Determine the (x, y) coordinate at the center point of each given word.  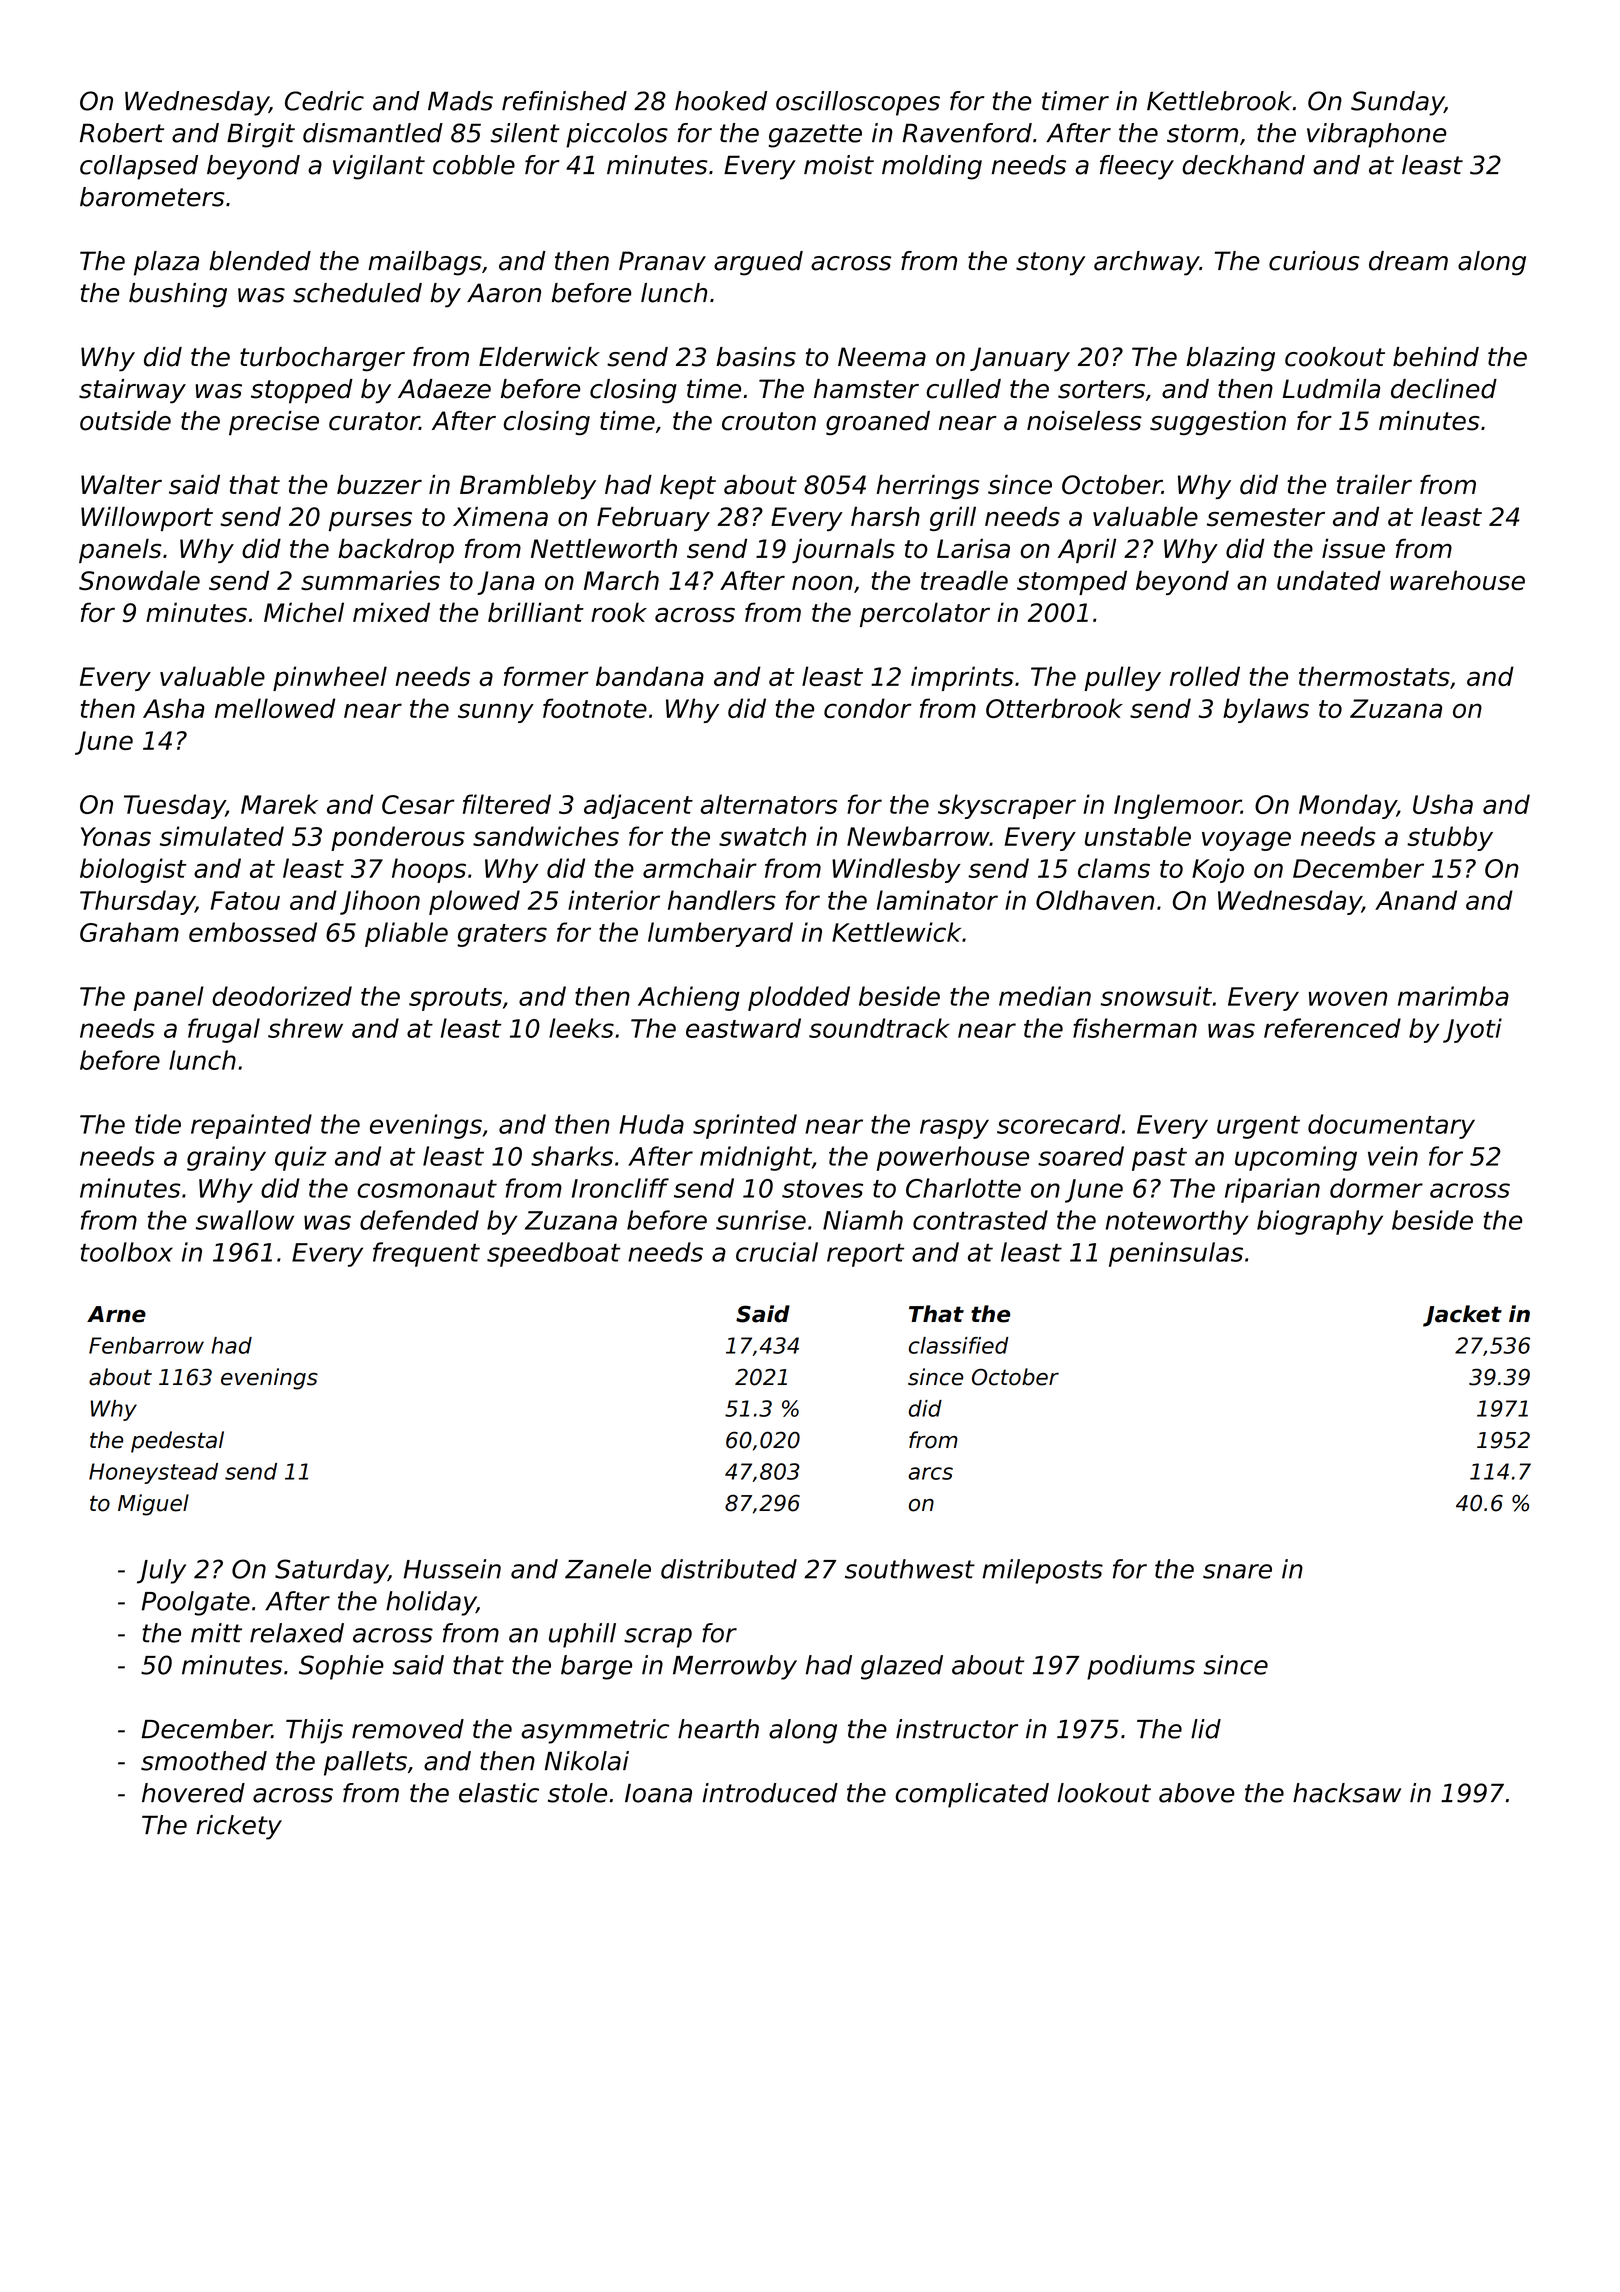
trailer (1374, 485)
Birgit (261, 135)
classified (959, 1345)
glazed (902, 1667)
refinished (564, 101)
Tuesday (175, 806)
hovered (193, 1793)
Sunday (1397, 103)
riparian (1272, 1190)
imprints (962, 678)
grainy (226, 1158)
